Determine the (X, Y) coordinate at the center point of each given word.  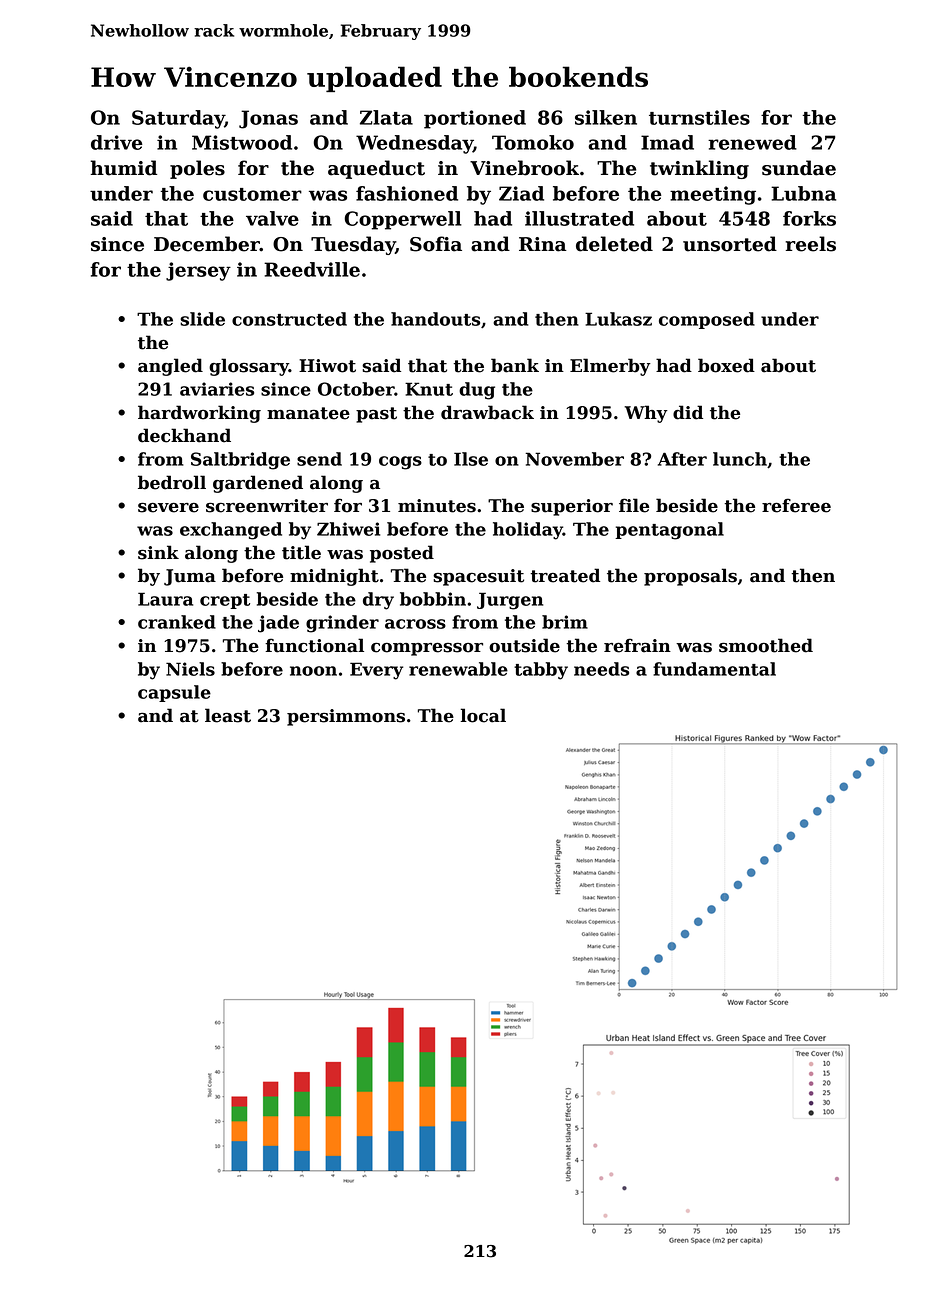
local (483, 715)
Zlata (386, 117)
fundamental (714, 669)
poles (197, 169)
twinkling (699, 169)
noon (313, 671)
